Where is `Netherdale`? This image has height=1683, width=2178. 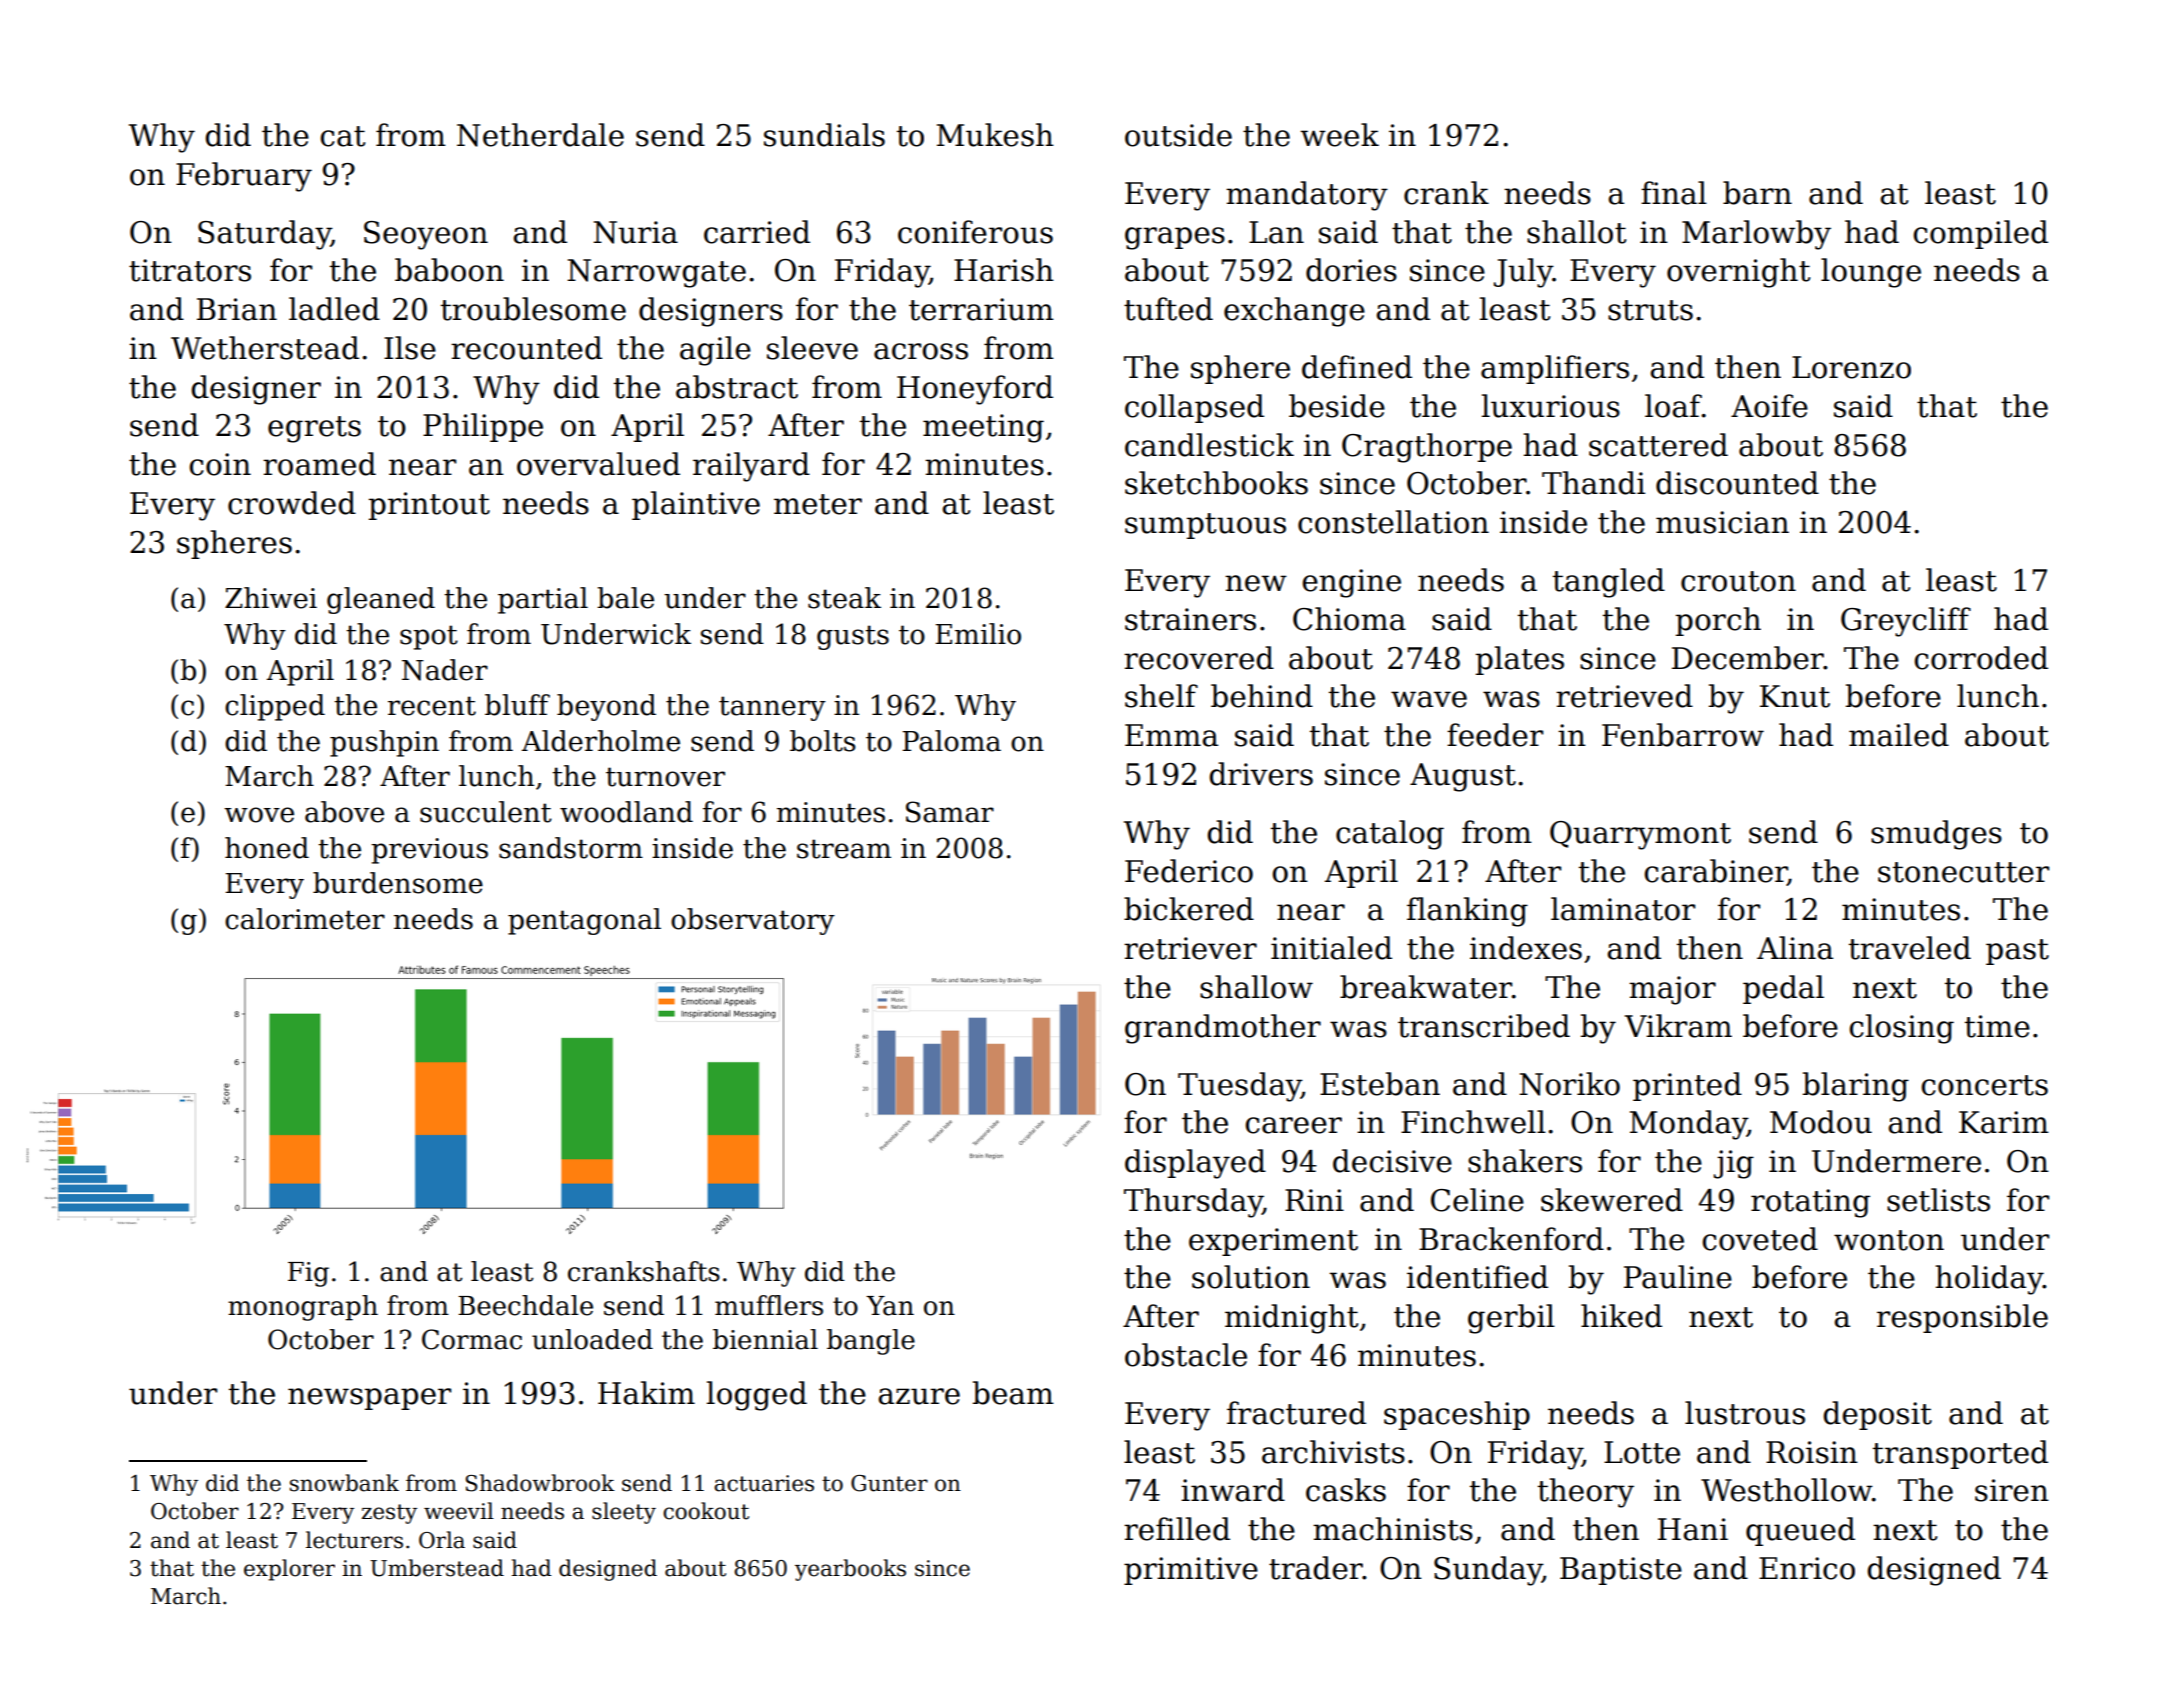
Netherdale is located at coordinates (540, 135).
